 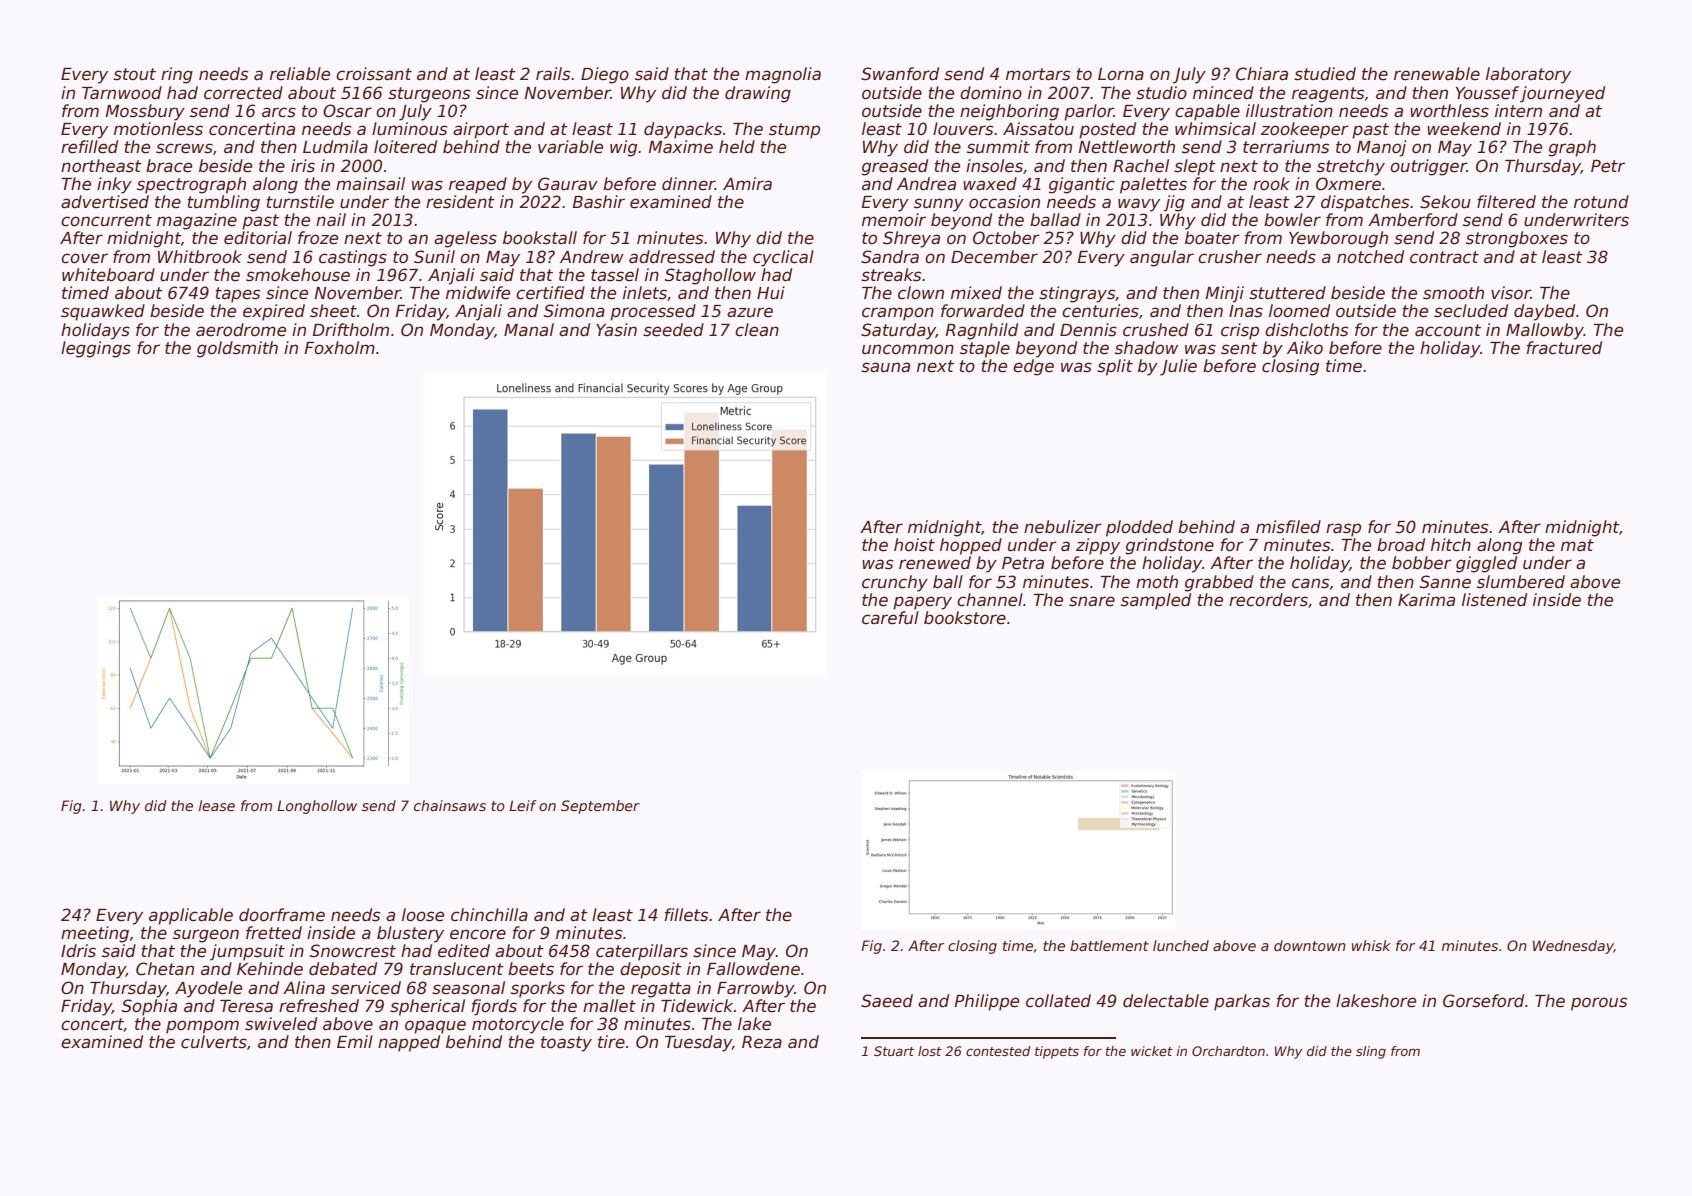 I want to click on fillets, so click(x=686, y=915).
